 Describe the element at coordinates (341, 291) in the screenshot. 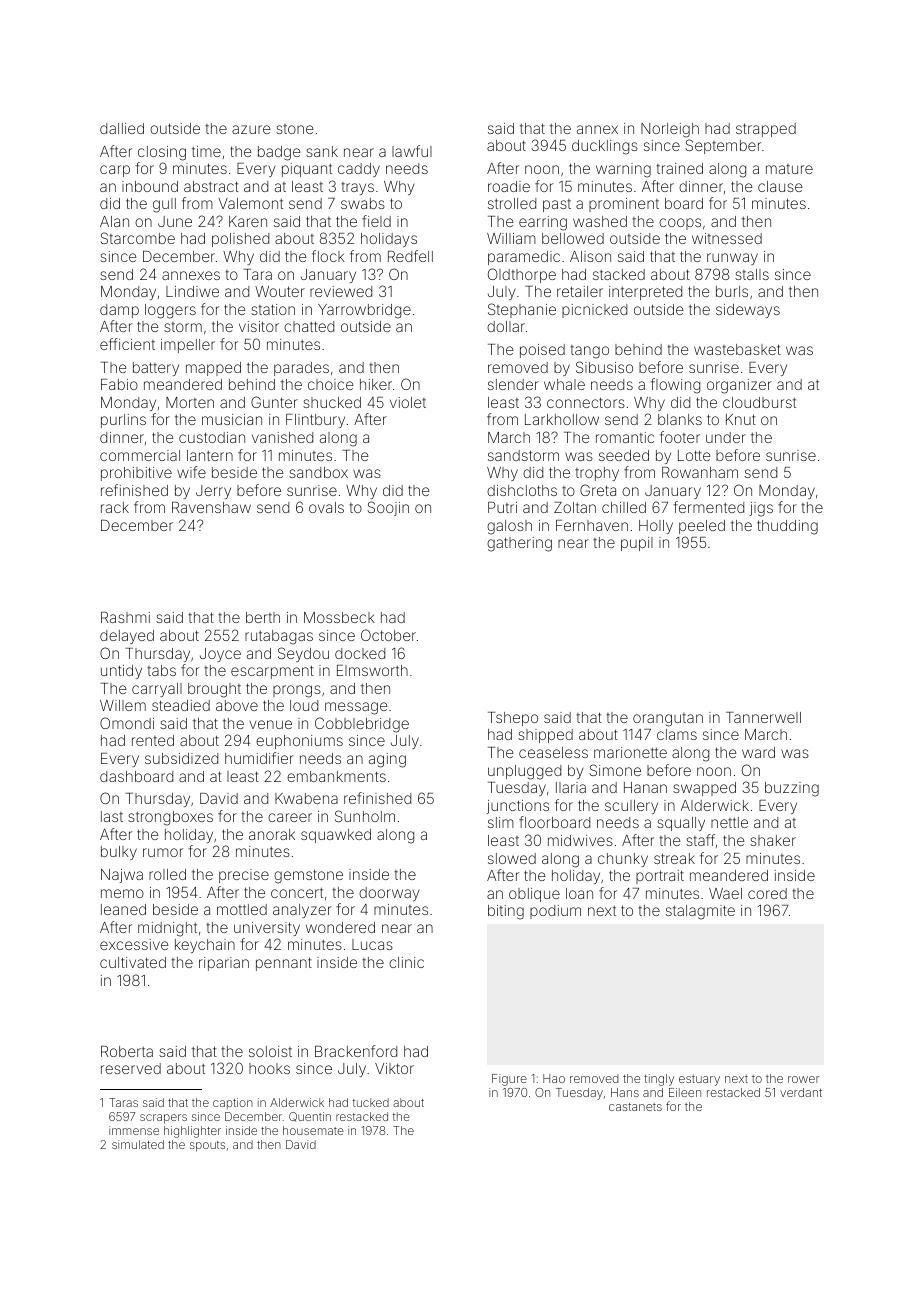

I see `reviewed` at that location.
